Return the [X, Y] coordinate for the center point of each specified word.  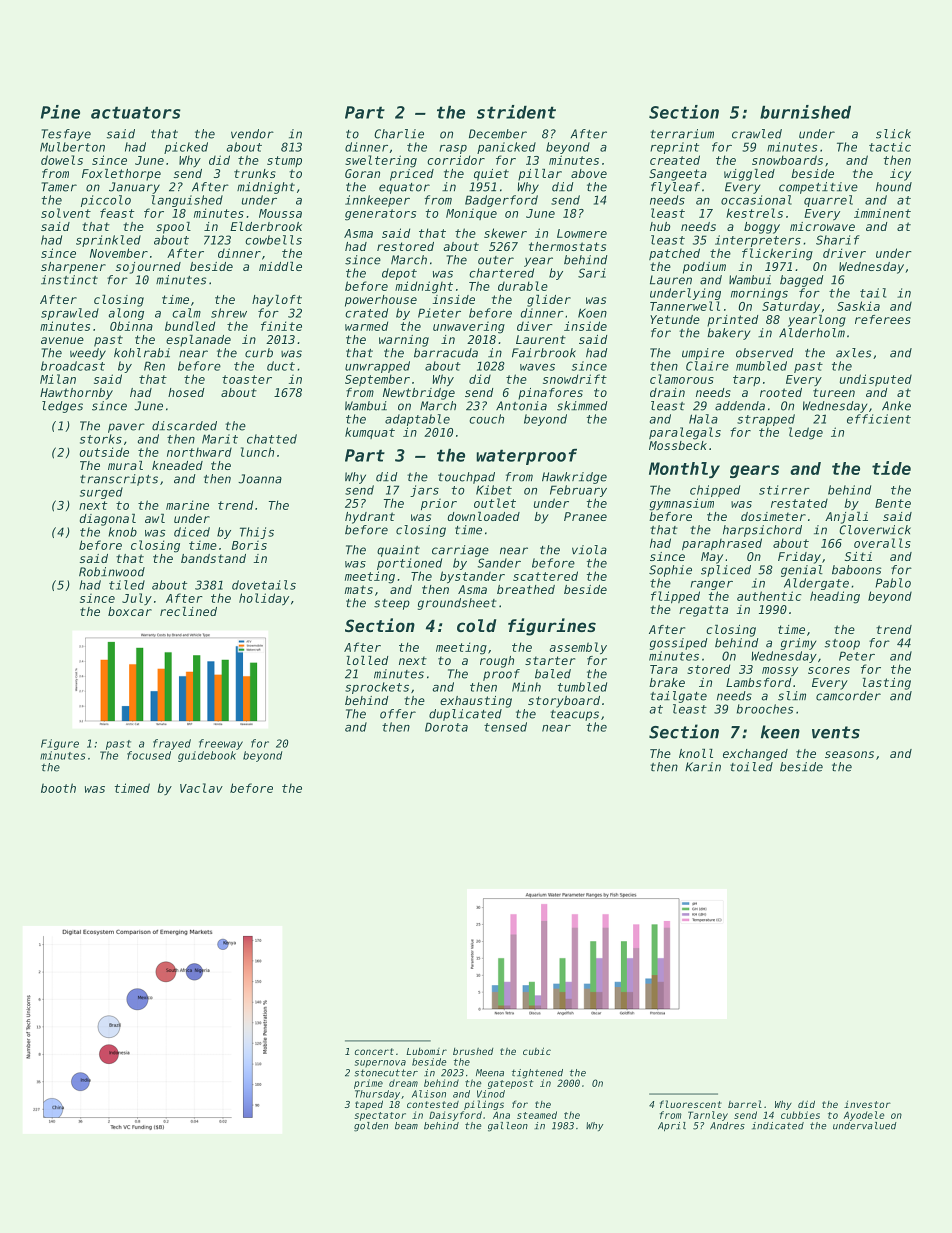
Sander [499, 563]
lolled [367, 660]
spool [173, 228]
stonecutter [386, 1073]
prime [368, 1084]
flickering [777, 254]
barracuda [446, 353]
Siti [858, 556]
